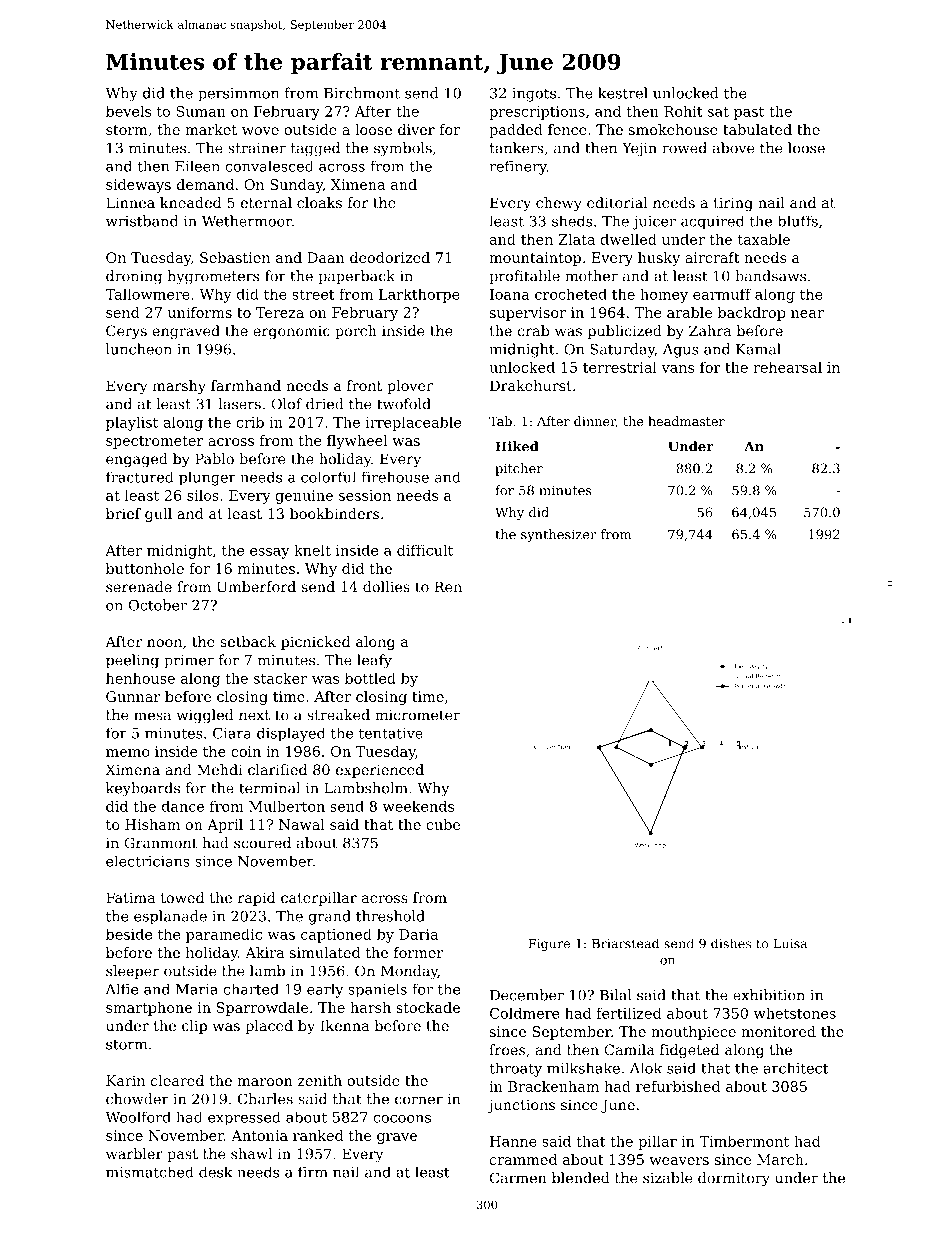 This screenshot has height=1233, width=952. I want to click on homey, so click(664, 295).
